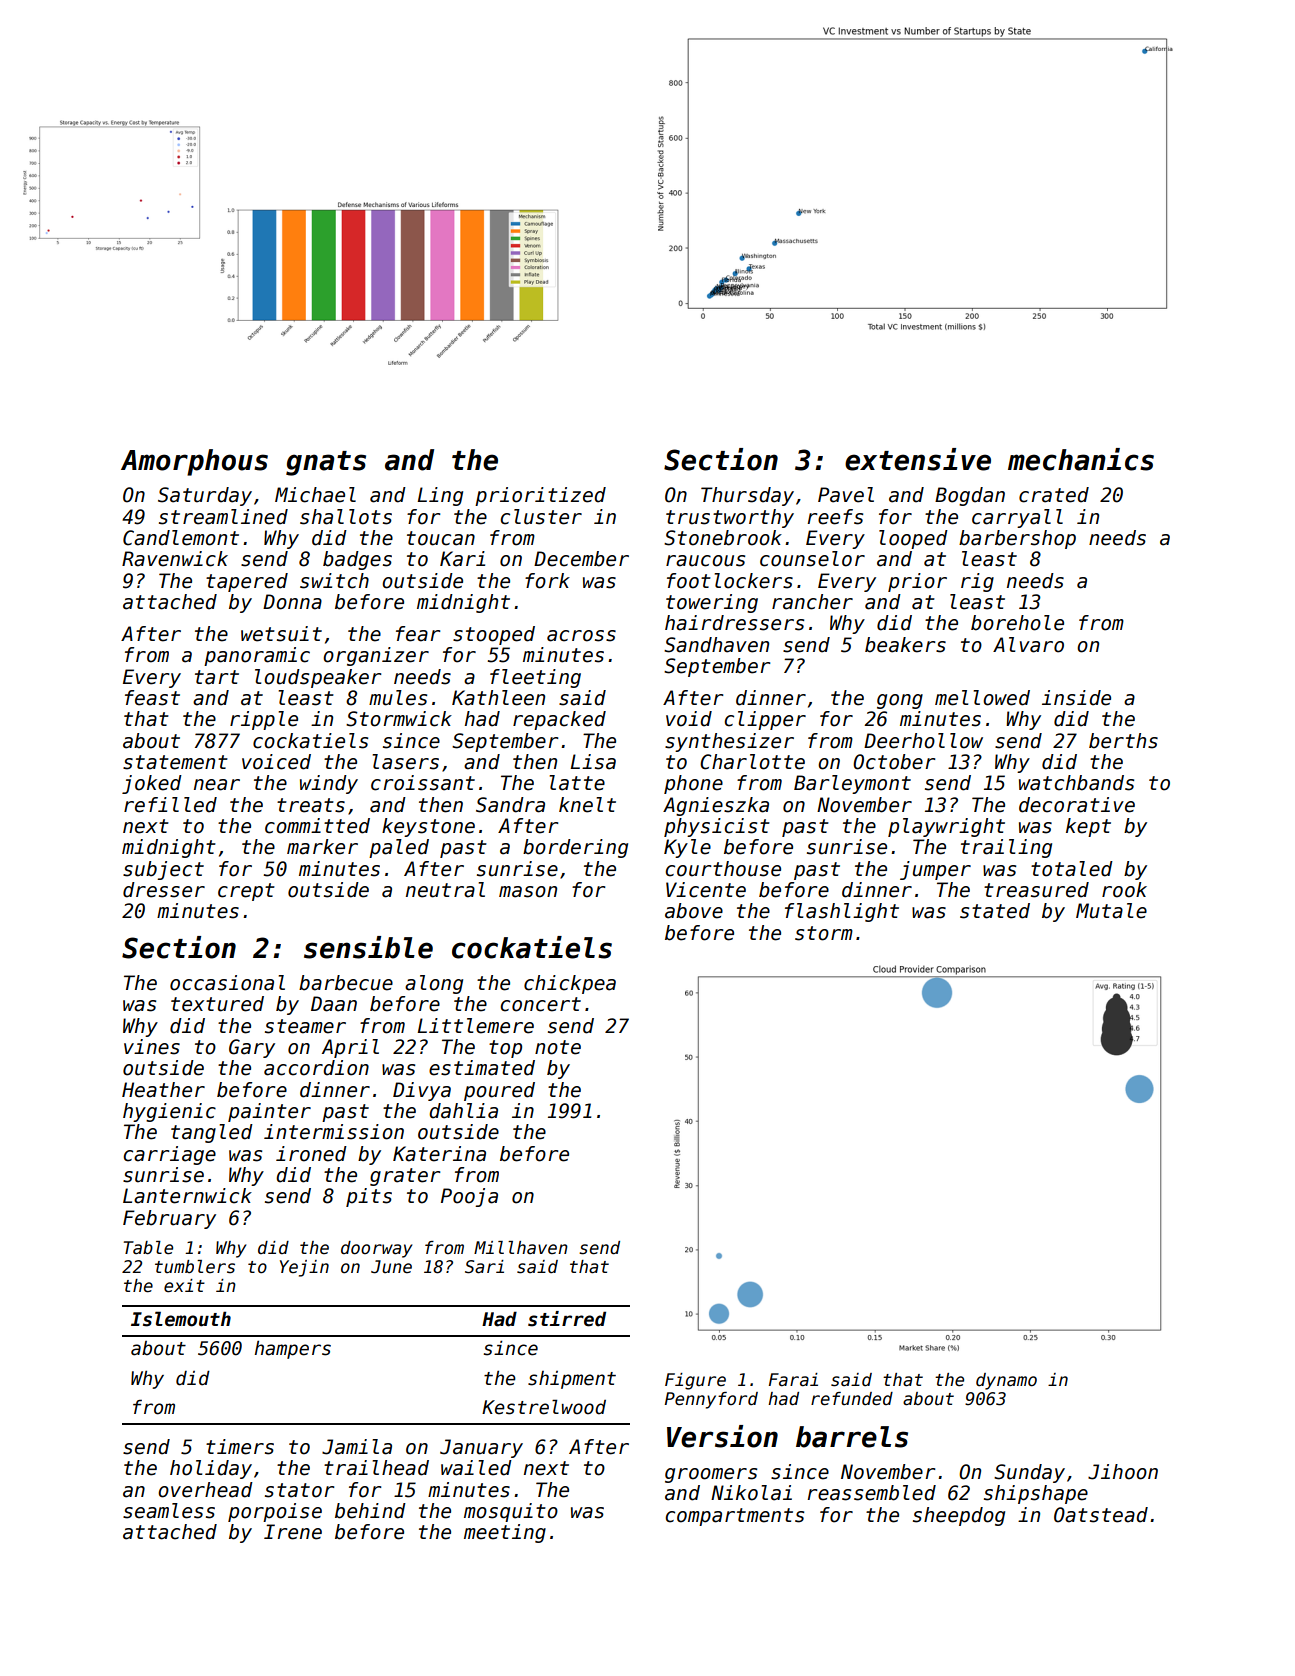  What do you see at coordinates (959, 1516) in the screenshot?
I see `sheepdog` at bounding box center [959, 1516].
